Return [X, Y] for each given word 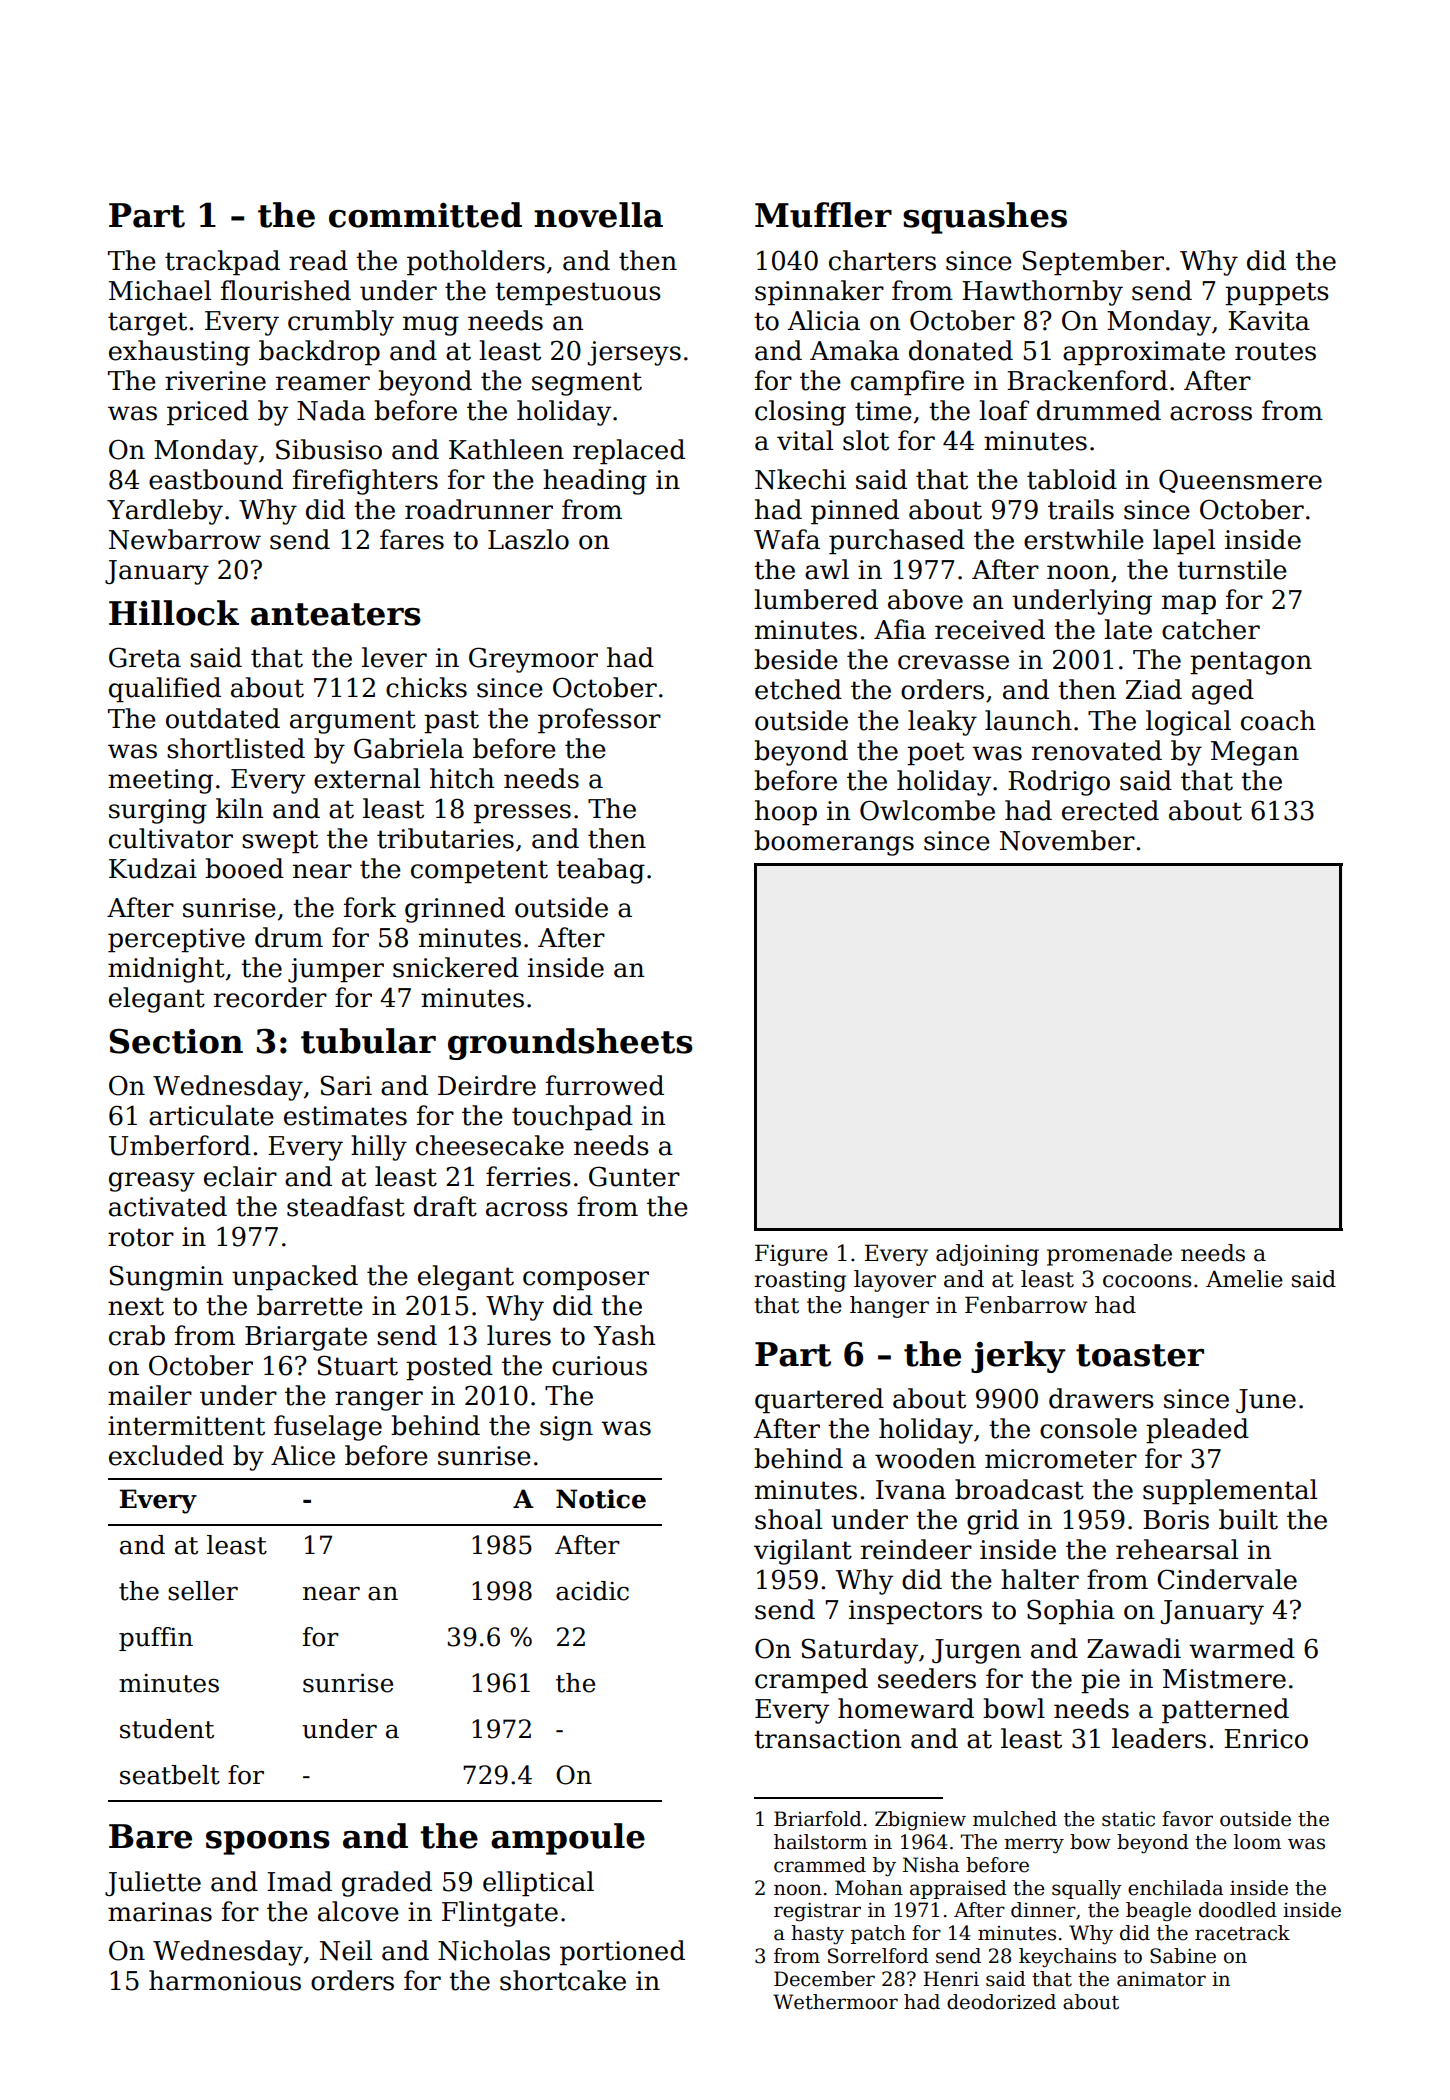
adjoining [987, 1255]
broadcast [1019, 1489]
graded [387, 1884]
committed [425, 215]
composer [586, 1281]
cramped [811, 1681]
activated [168, 1206]
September [1093, 263]
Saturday [860, 1651]
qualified [165, 690]
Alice [303, 1455]
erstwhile [1084, 539]
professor [599, 721]
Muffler [823, 215]
